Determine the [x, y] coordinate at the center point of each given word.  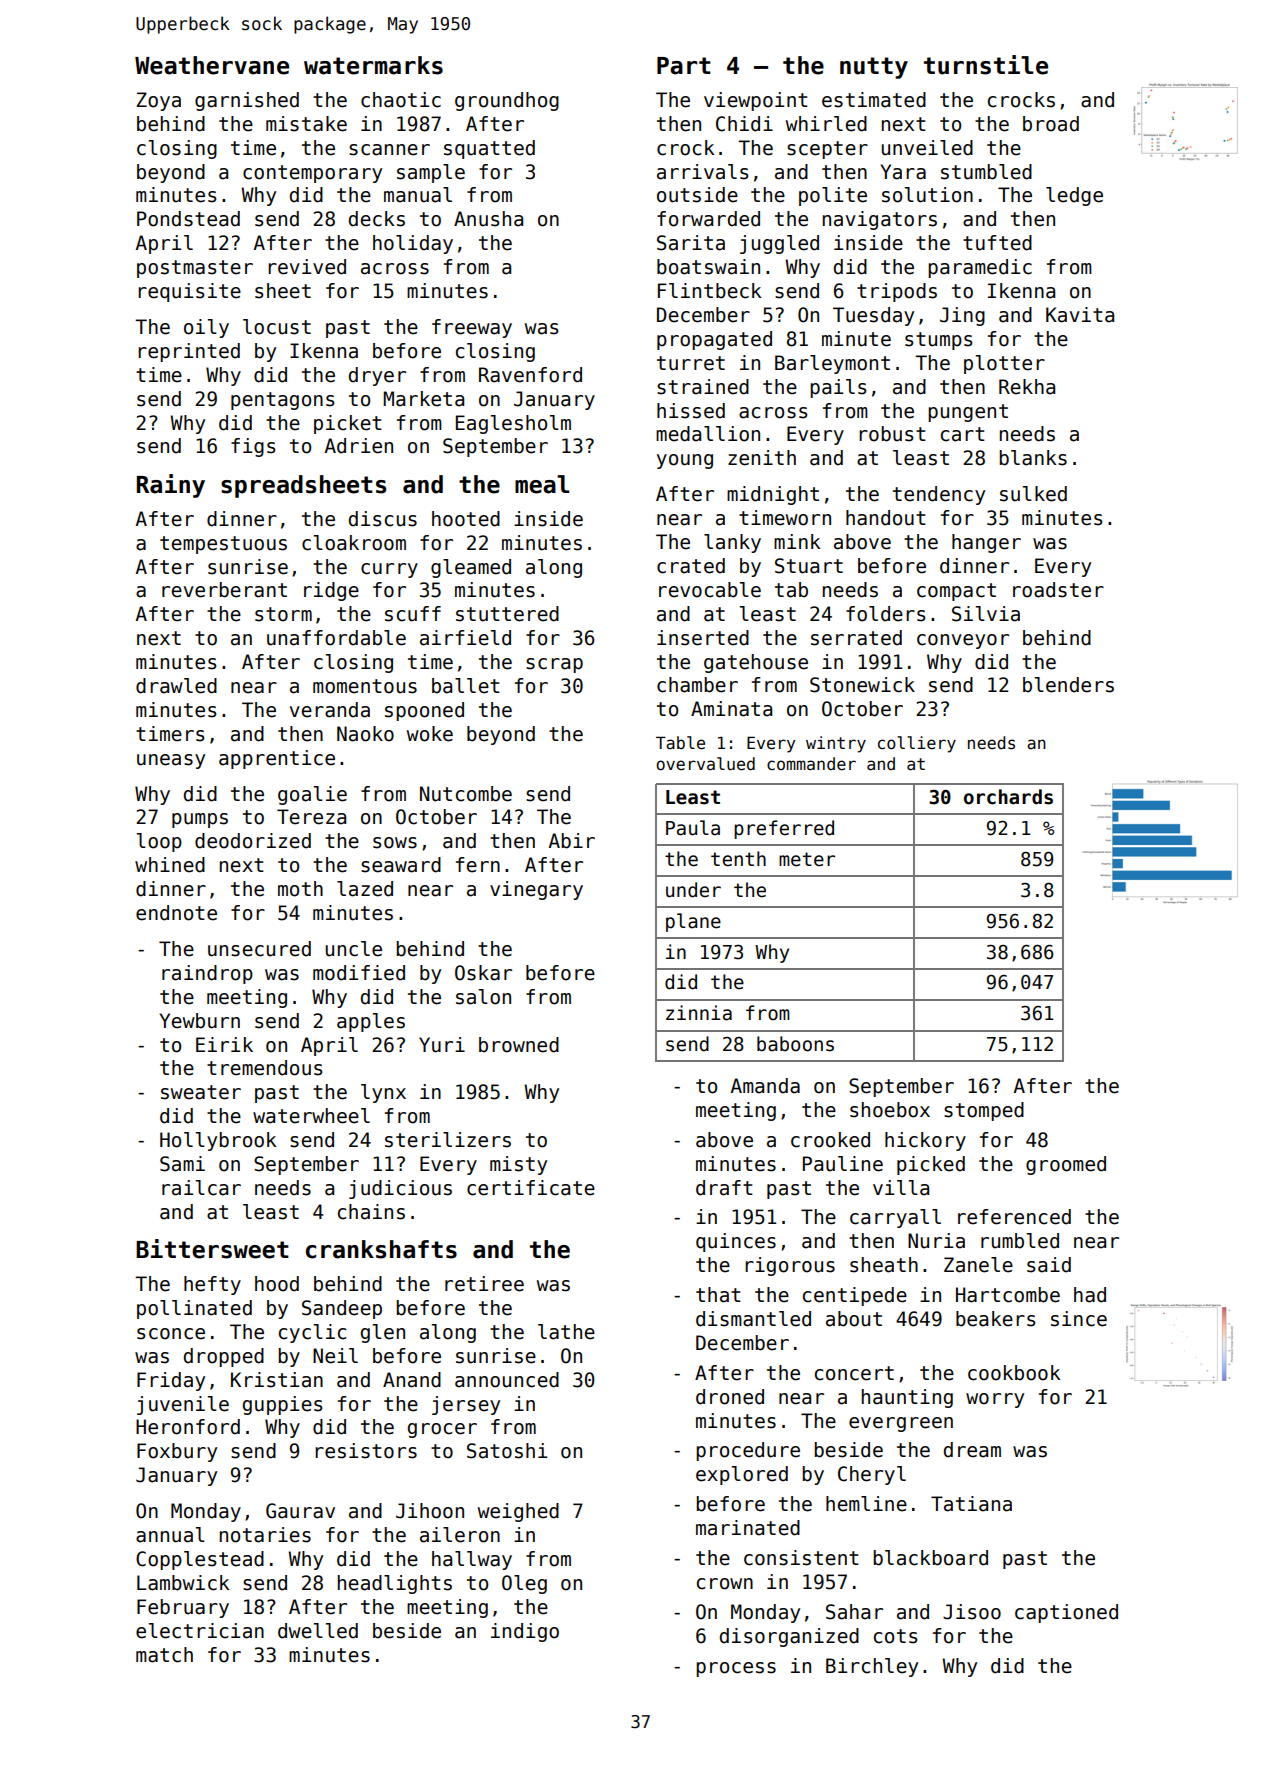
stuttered [507, 614]
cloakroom [354, 543]
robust [892, 434]
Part [684, 66]
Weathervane [212, 65]
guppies [282, 1405]
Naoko [365, 734]
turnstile [986, 65]
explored [742, 1475]
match [164, 1655]
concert [854, 1373]
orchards [1008, 797]
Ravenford [530, 375]
